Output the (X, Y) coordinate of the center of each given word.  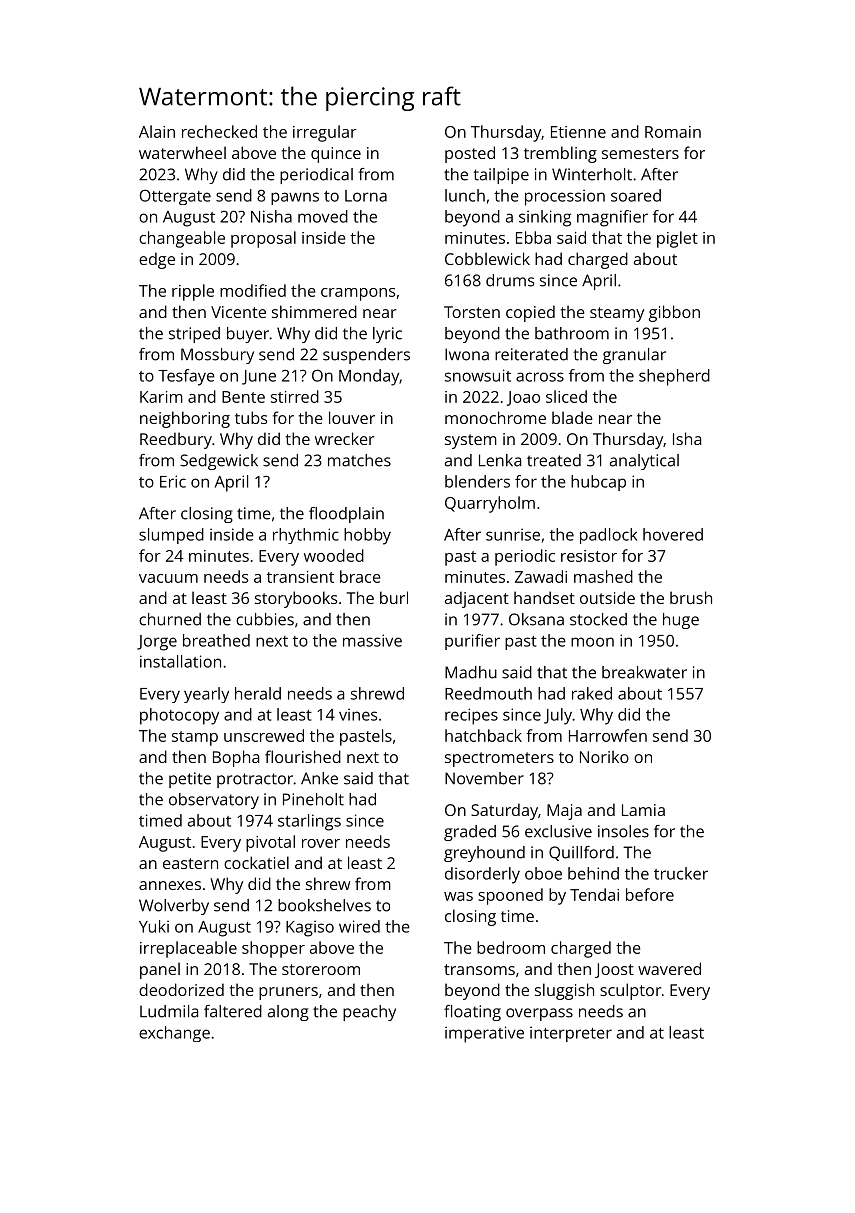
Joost (614, 970)
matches (359, 460)
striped (194, 335)
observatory (214, 801)
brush (691, 597)
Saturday (504, 811)
